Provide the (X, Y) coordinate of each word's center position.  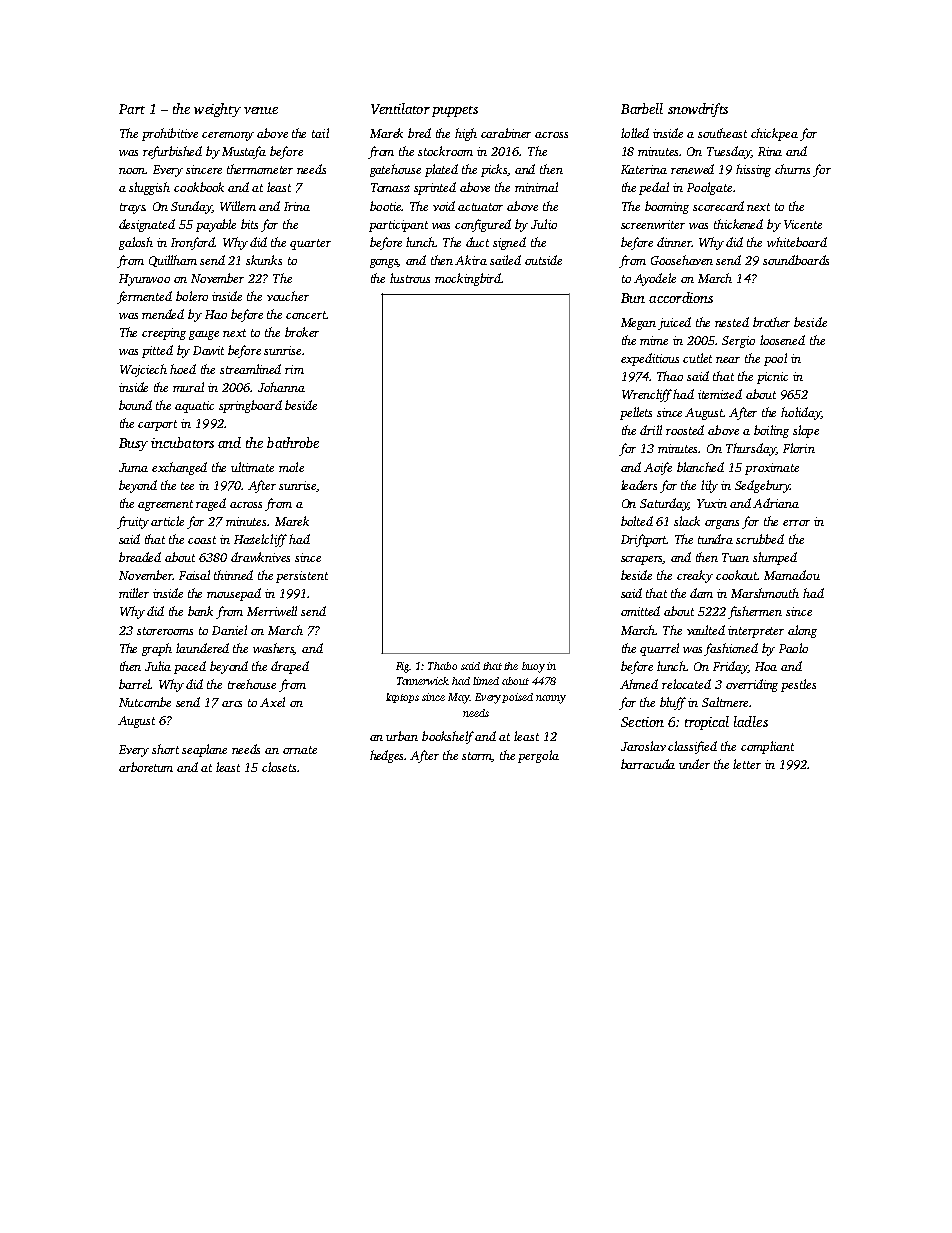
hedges (387, 756)
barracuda (648, 764)
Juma (133, 467)
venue (261, 110)
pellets (636, 413)
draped (290, 667)
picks (494, 170)
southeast (722, 133)
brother (771, 322)
